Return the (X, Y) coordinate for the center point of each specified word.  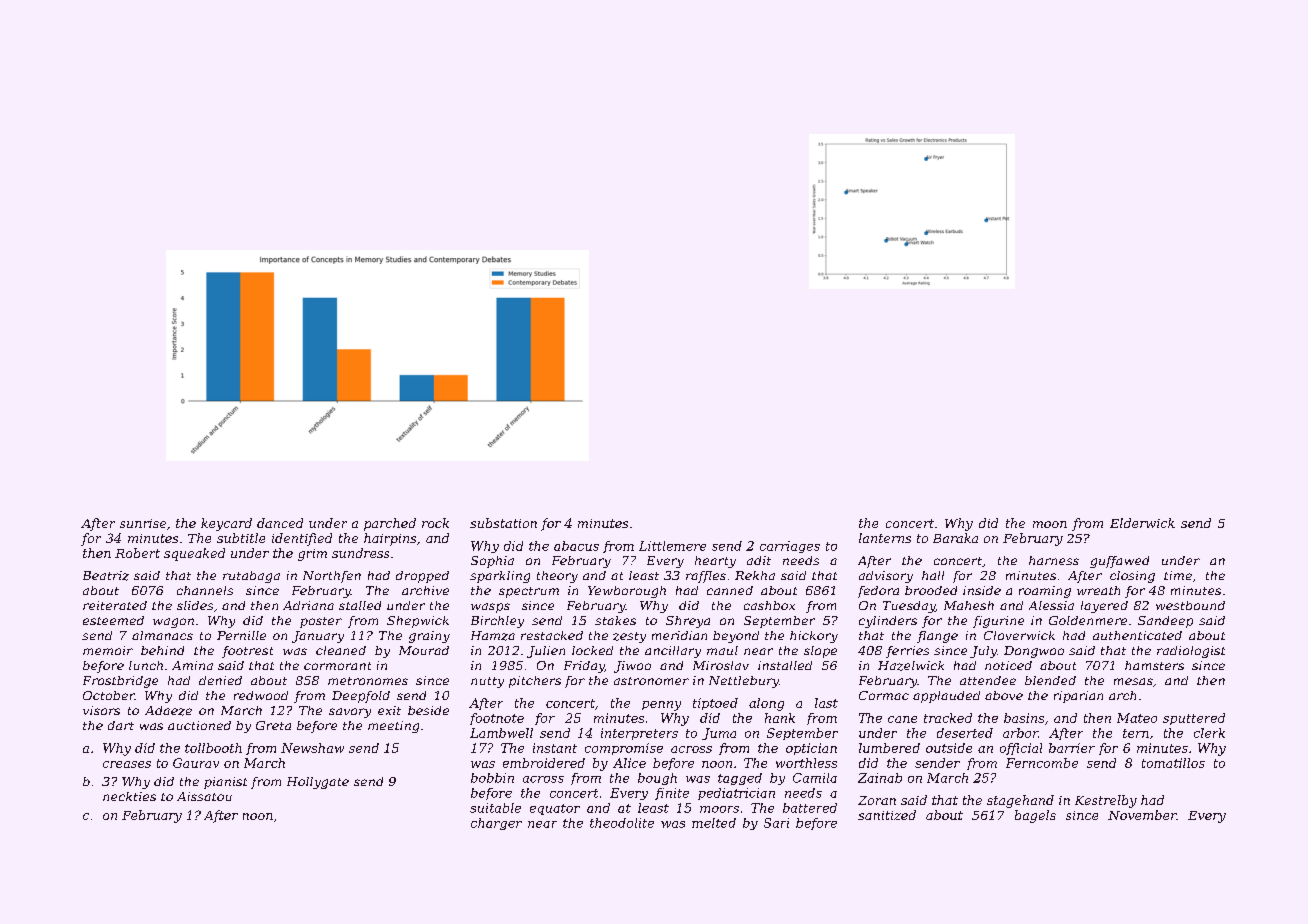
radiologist (1191, 652)
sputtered (1194, 719)
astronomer (651, 681)
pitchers (535, 682)
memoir (108, 650)
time (1178, 575)
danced (280, 523)
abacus (576, 546)
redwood (261, 695)
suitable (495, 808)
